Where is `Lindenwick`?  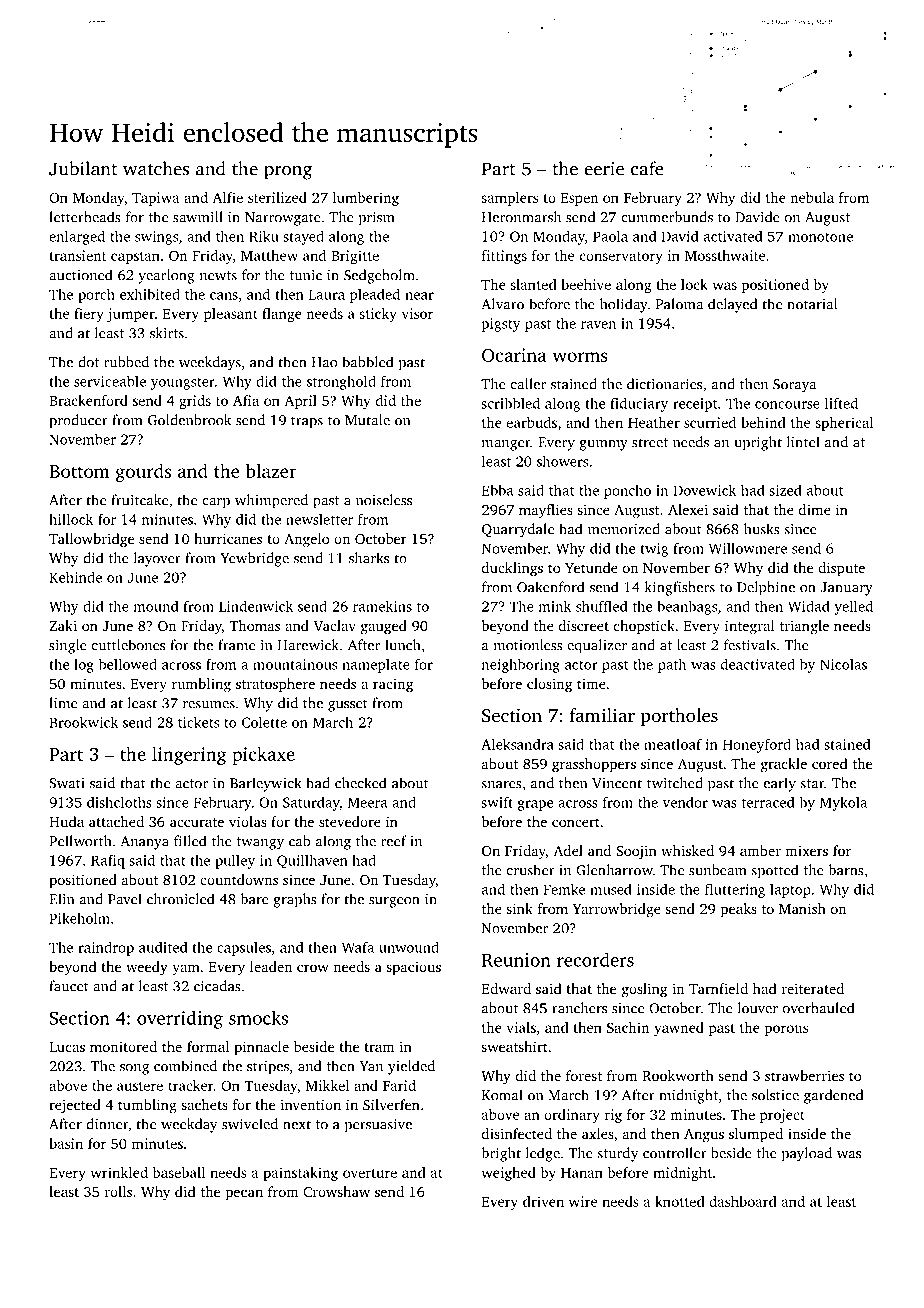 Lindenwick is located at coordinates (256, 606).
